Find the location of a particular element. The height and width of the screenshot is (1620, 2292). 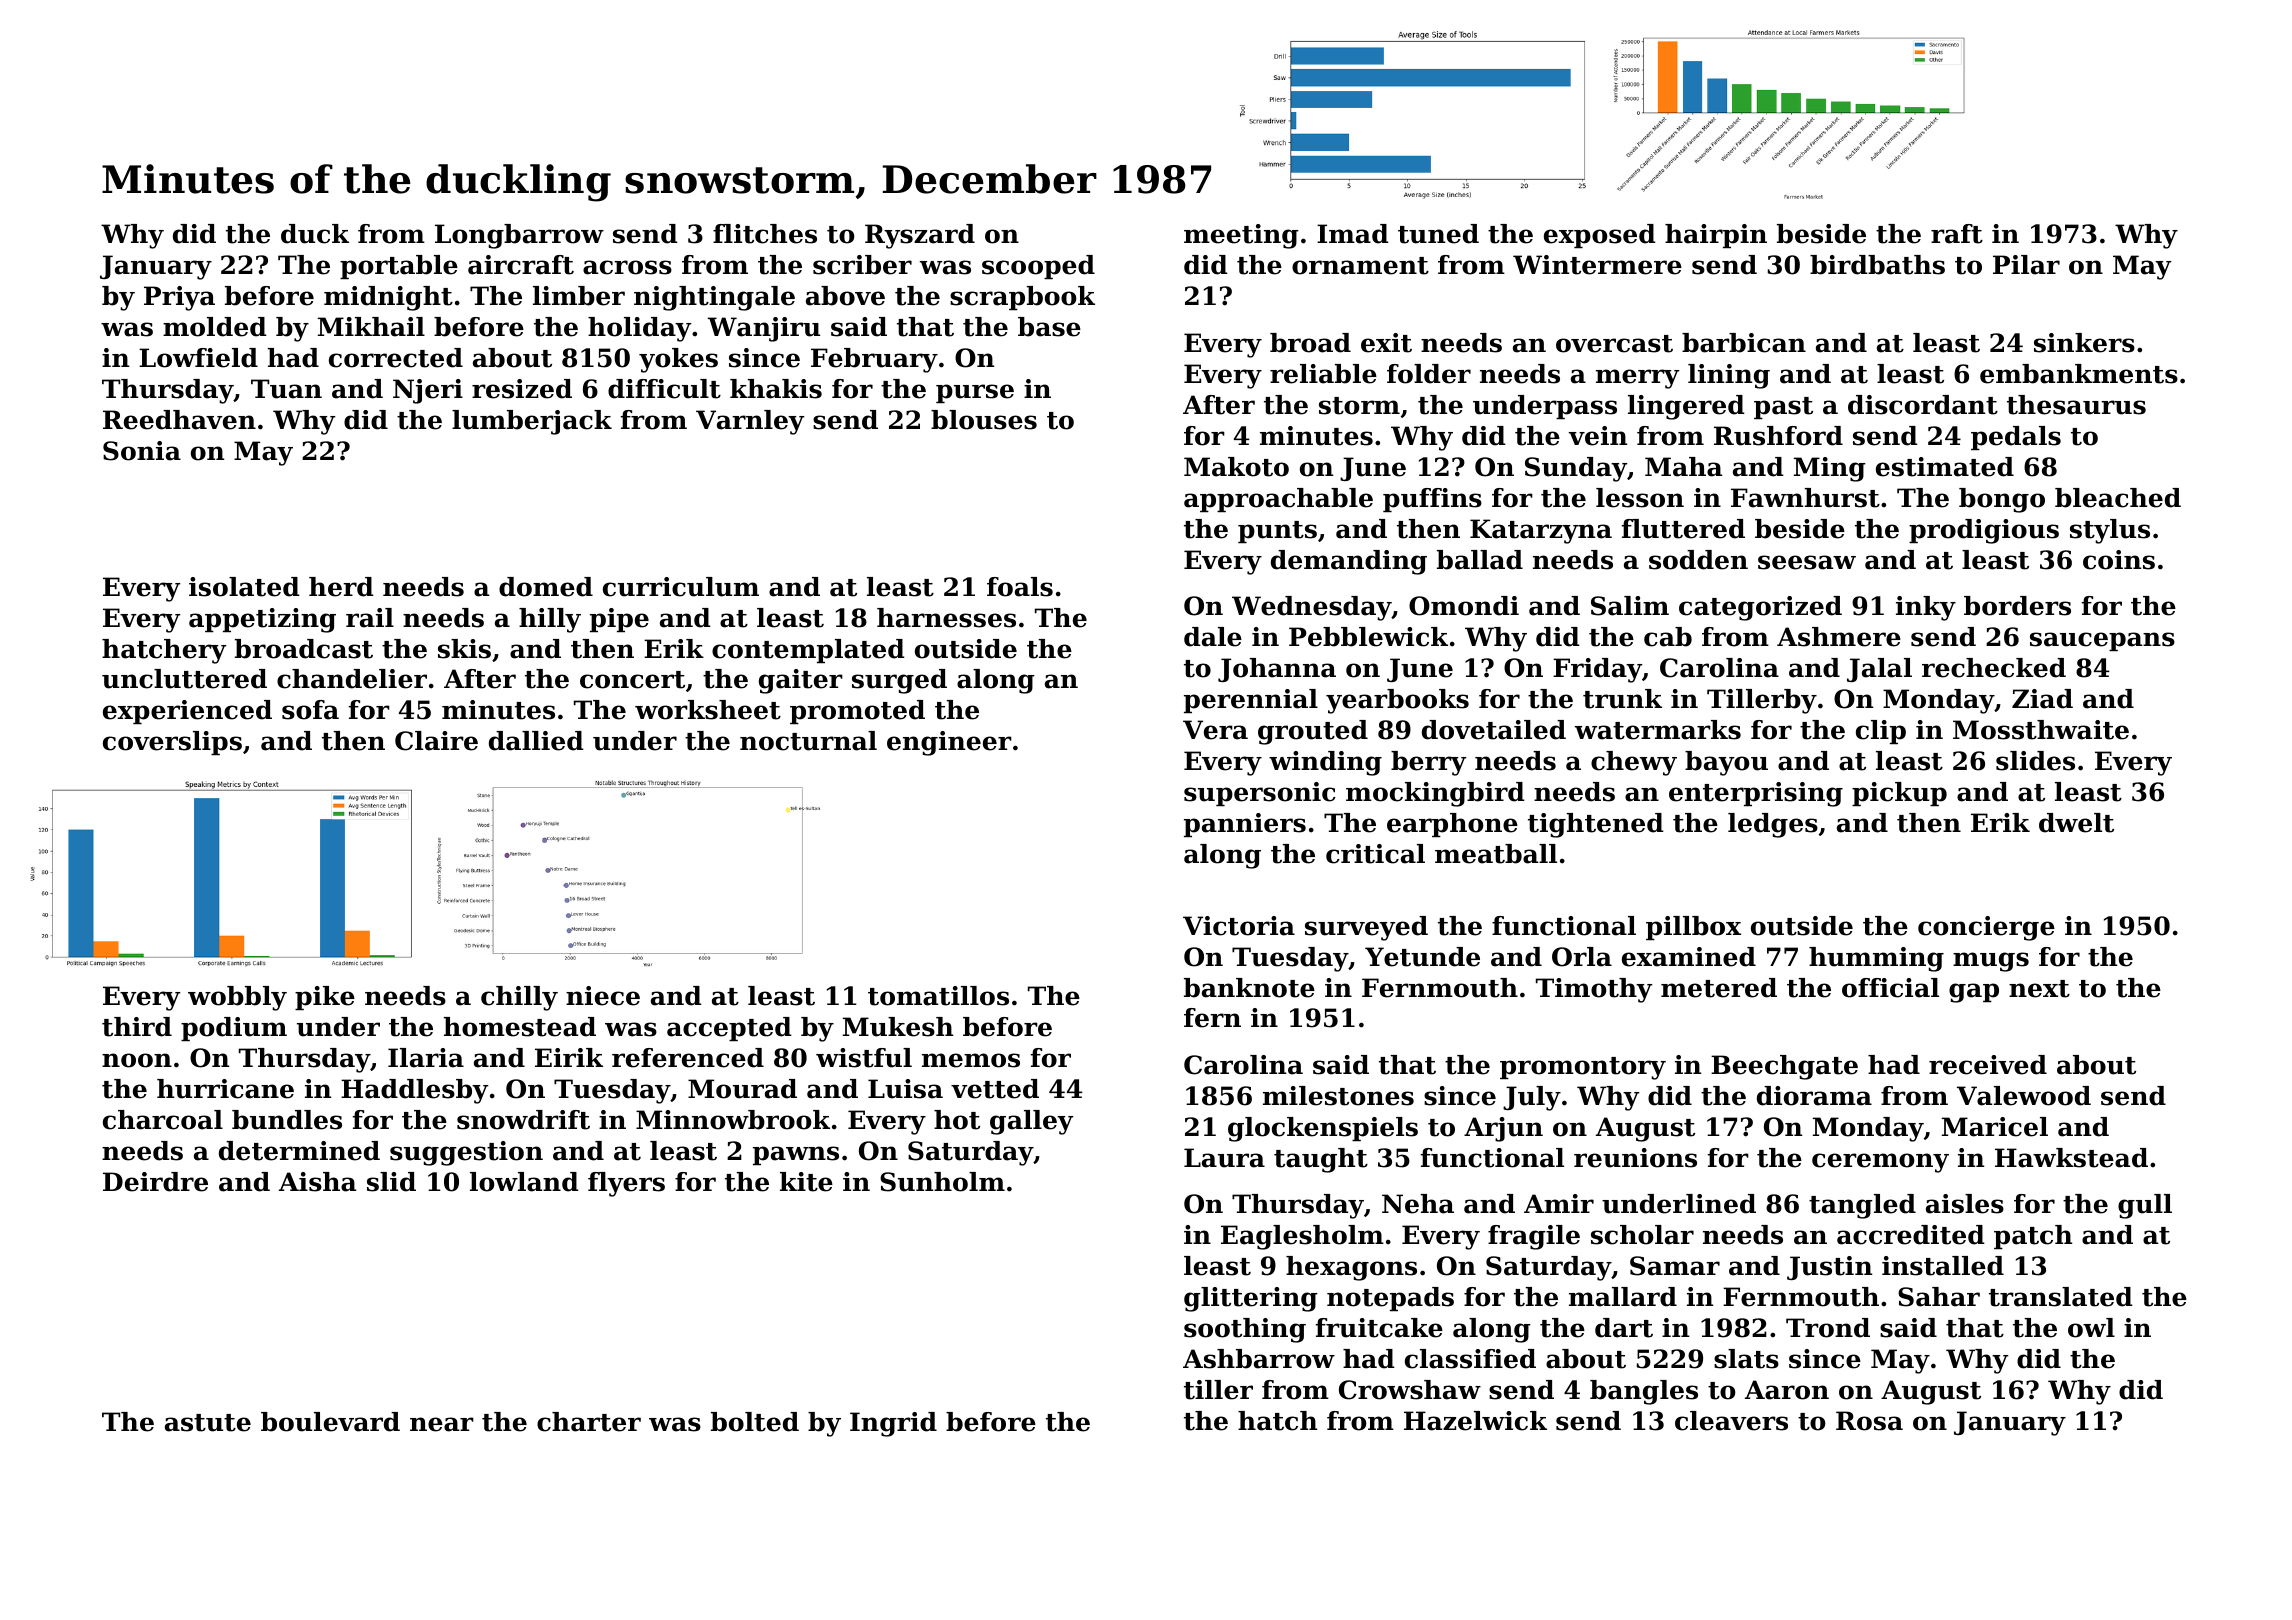

dallied is located at coordinates (536, 741).
